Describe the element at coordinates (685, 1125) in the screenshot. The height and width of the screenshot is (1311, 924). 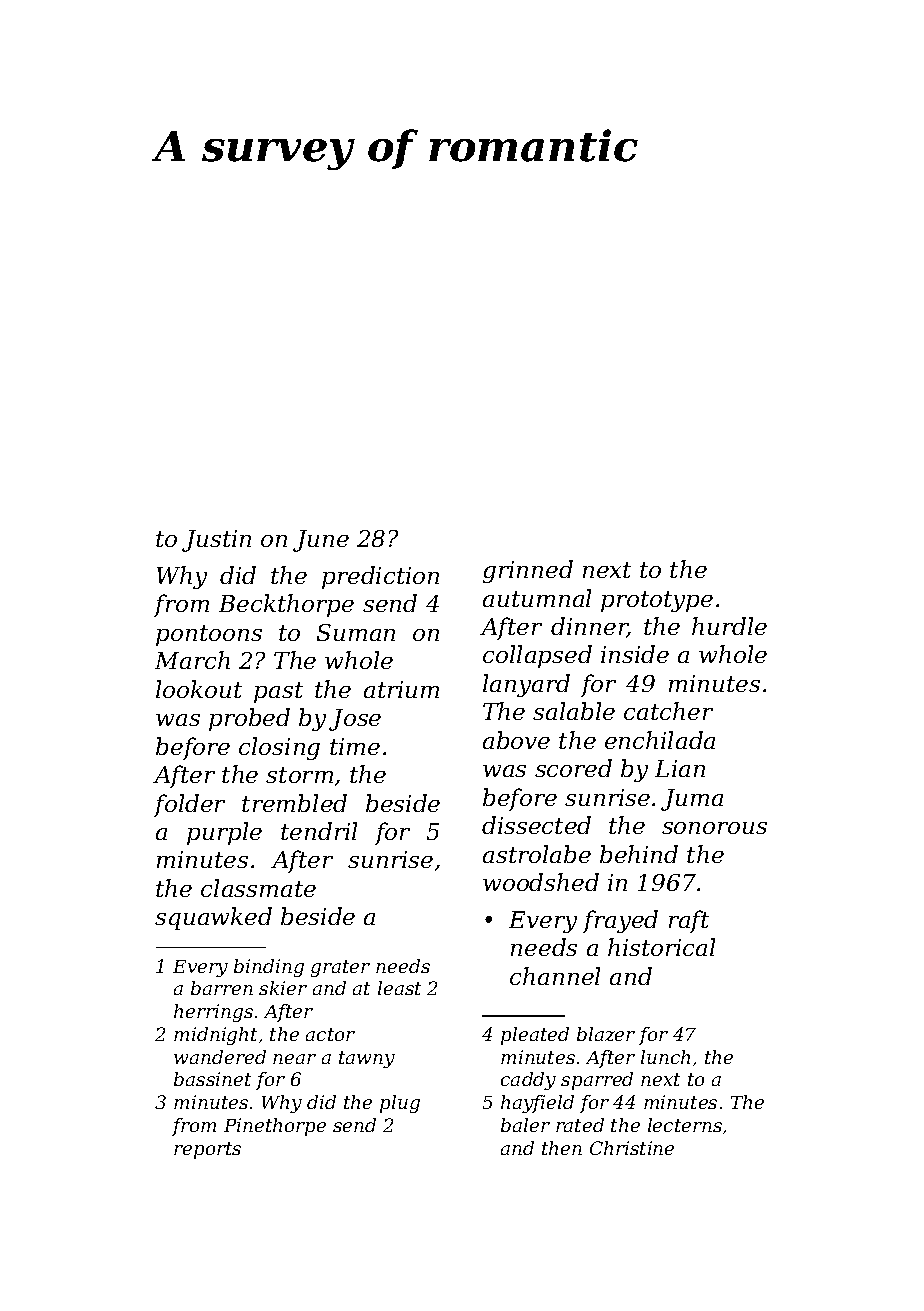
I see `lecterns` at that location.
